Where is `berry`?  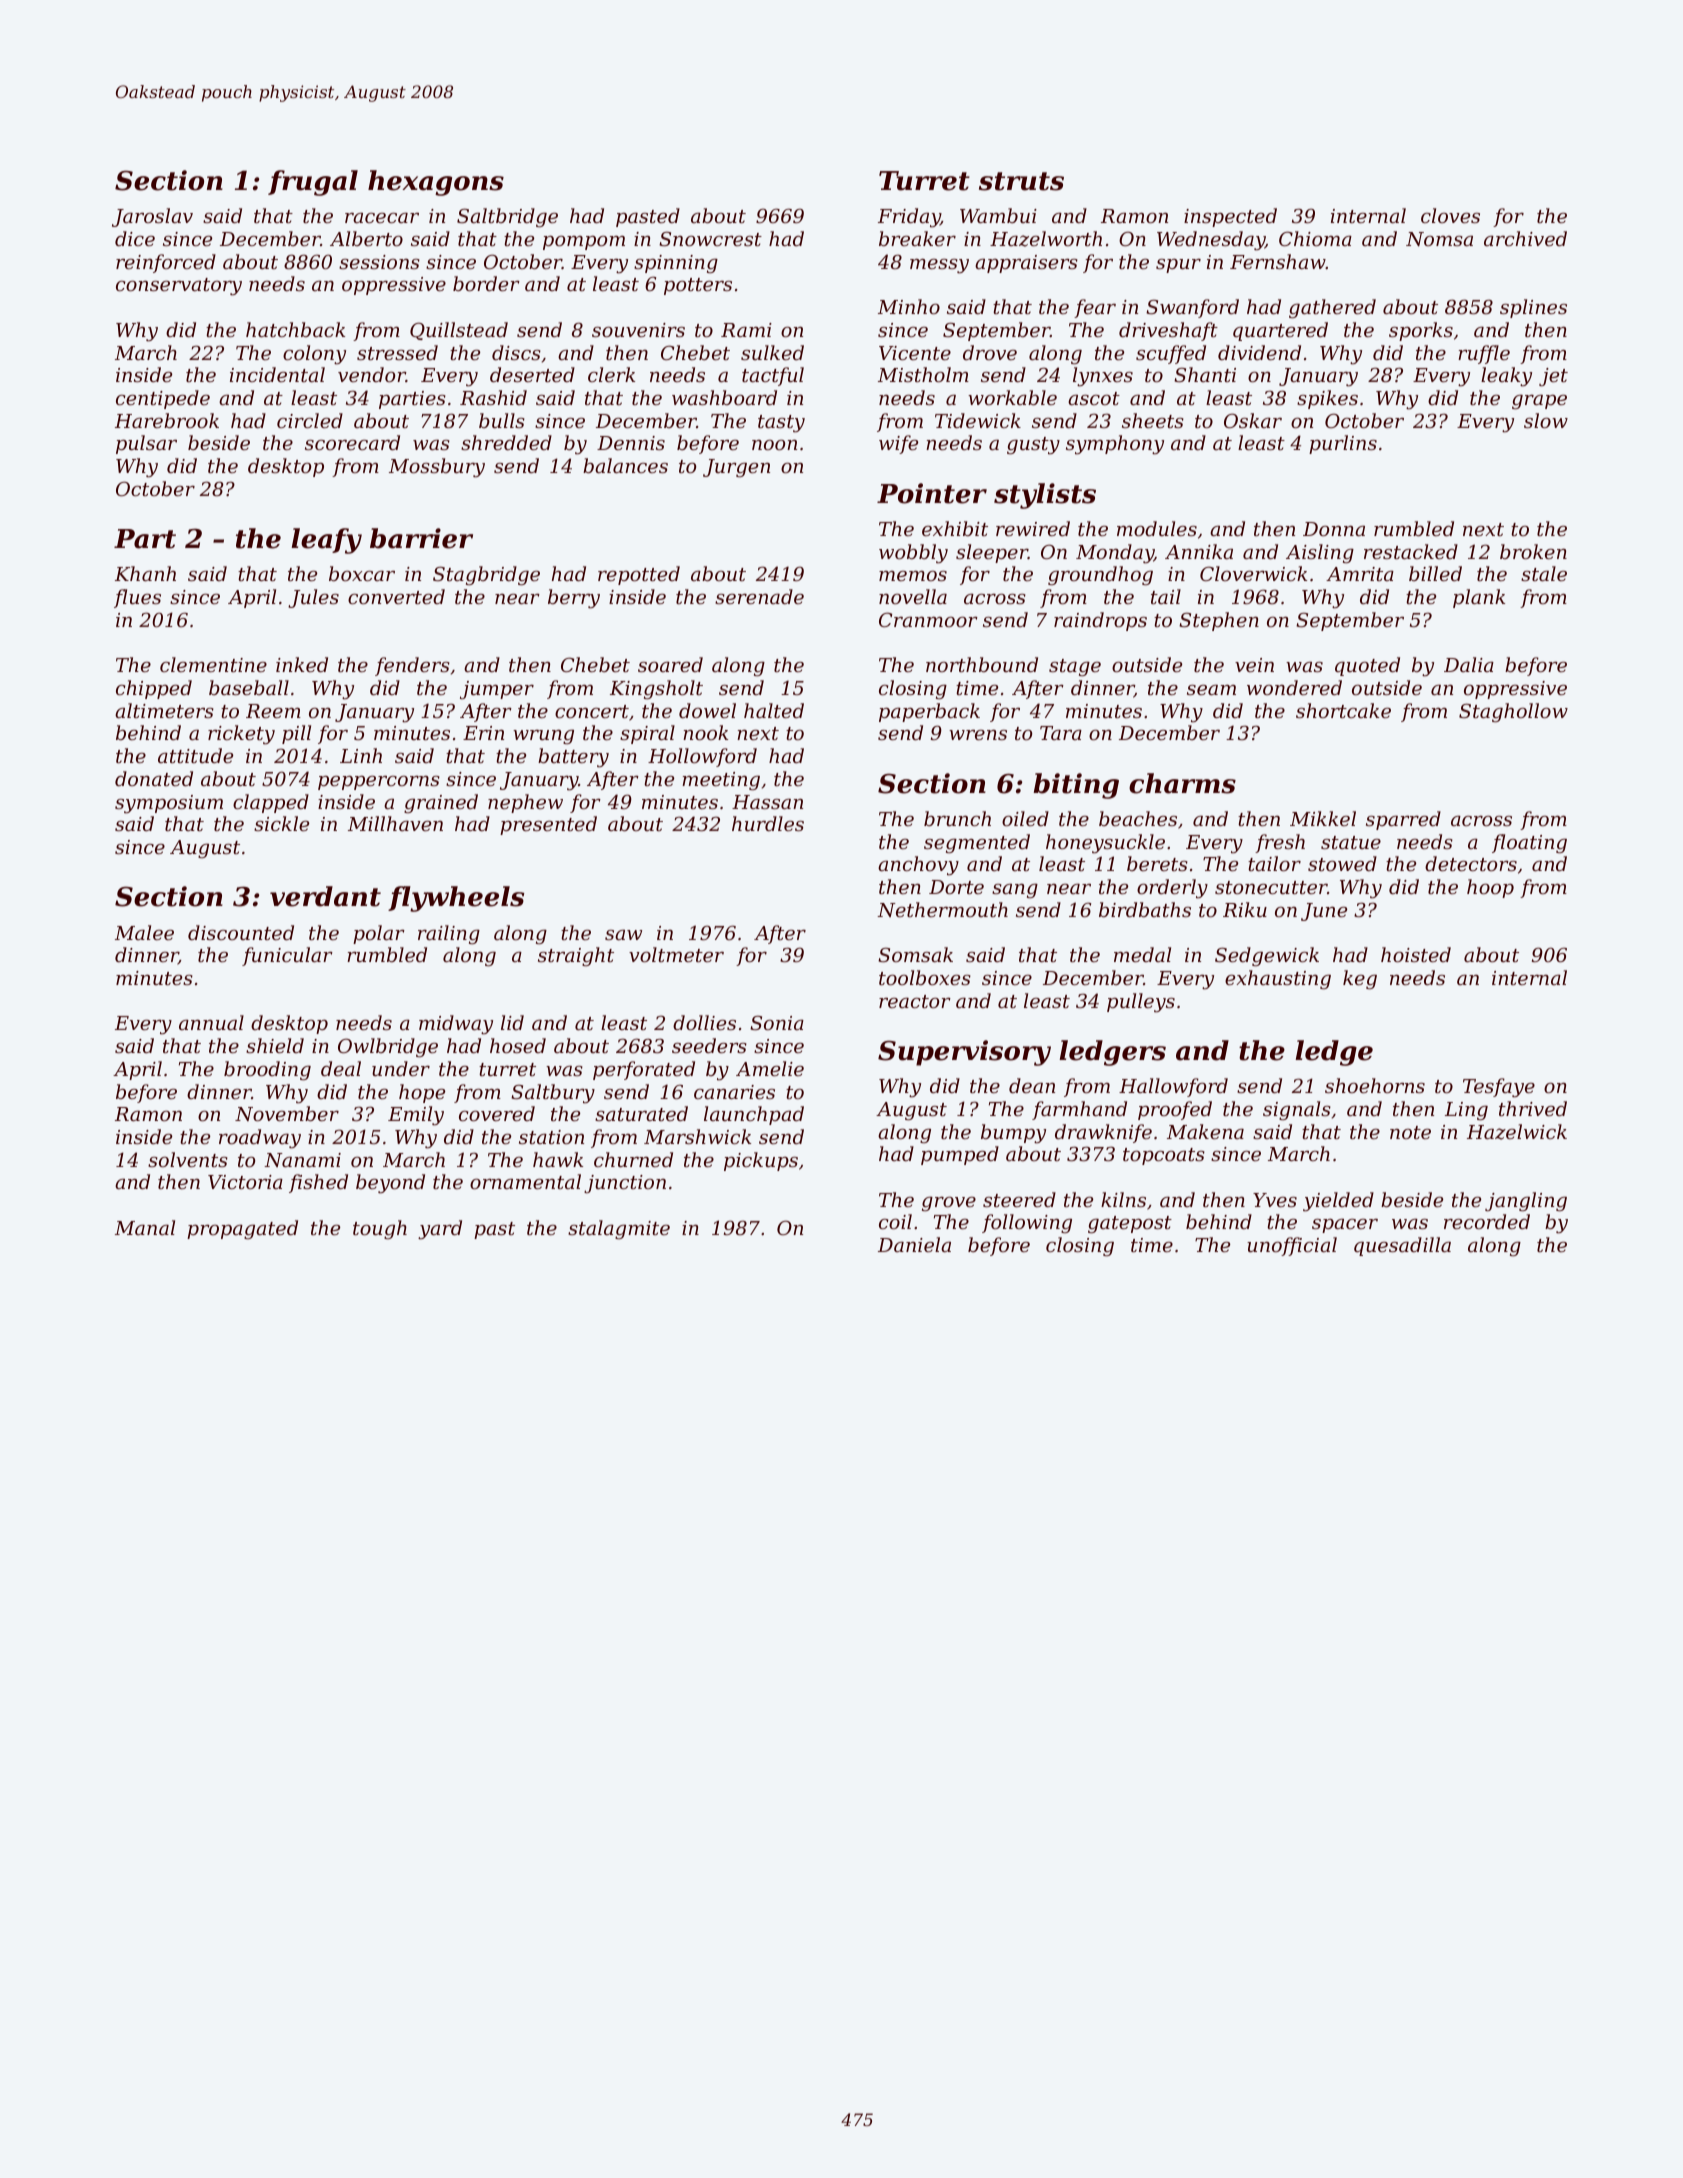 berry is located at coordinates (574, 599).
